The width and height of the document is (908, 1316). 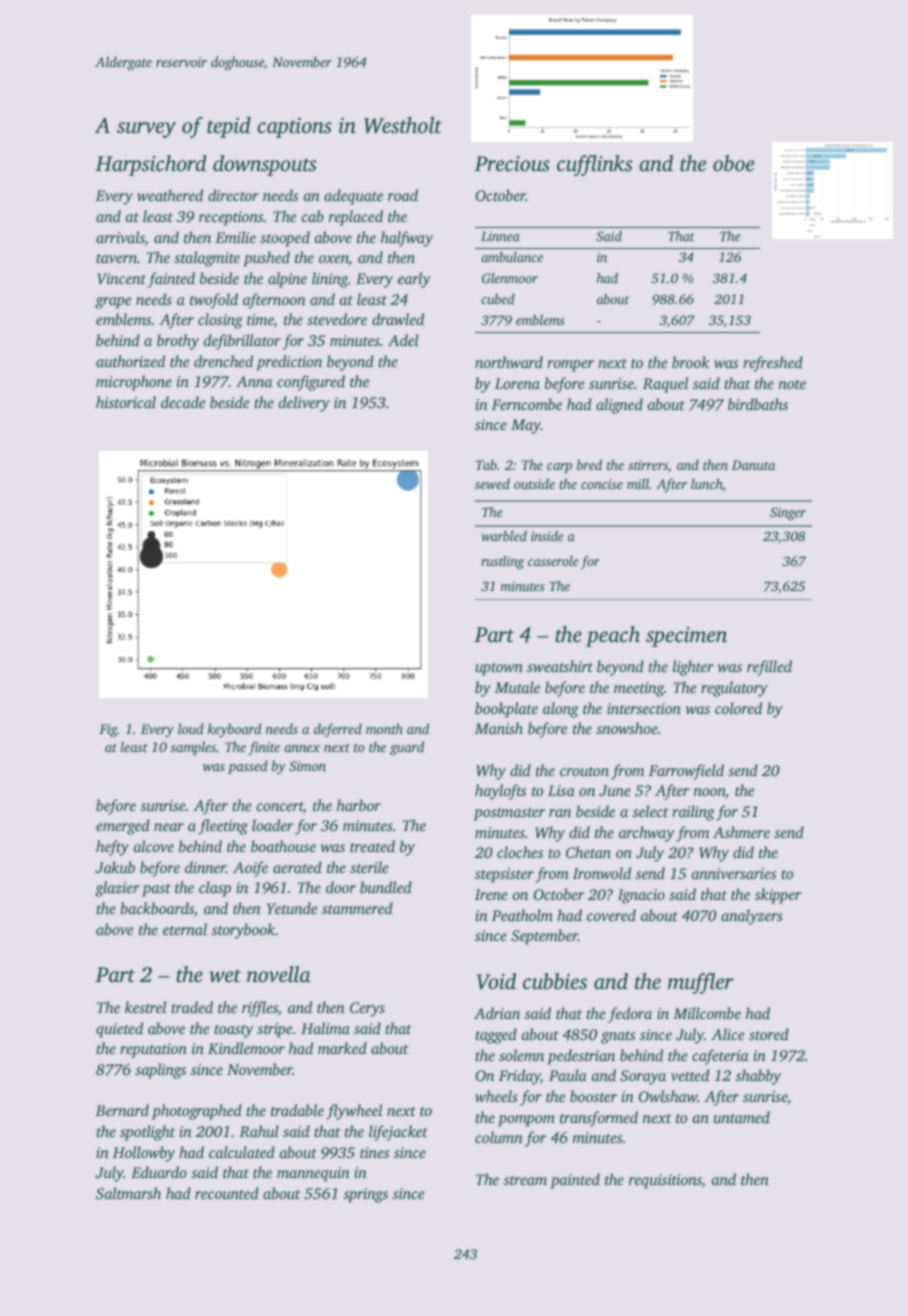 I want to click on northward, so click(x=509, y=362).
